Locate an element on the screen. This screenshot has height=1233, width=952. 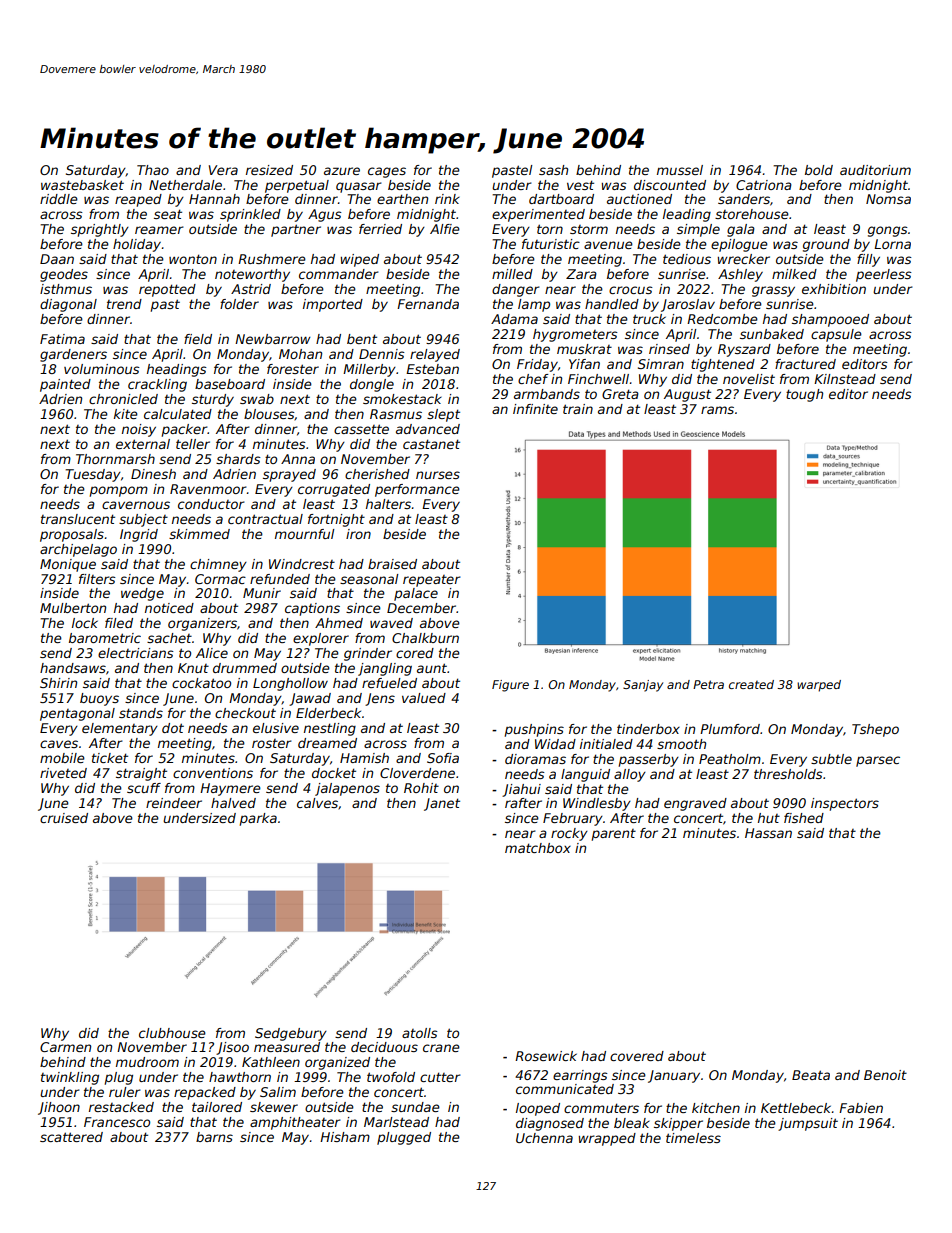
gongs is located at coordinates (888, 231).
